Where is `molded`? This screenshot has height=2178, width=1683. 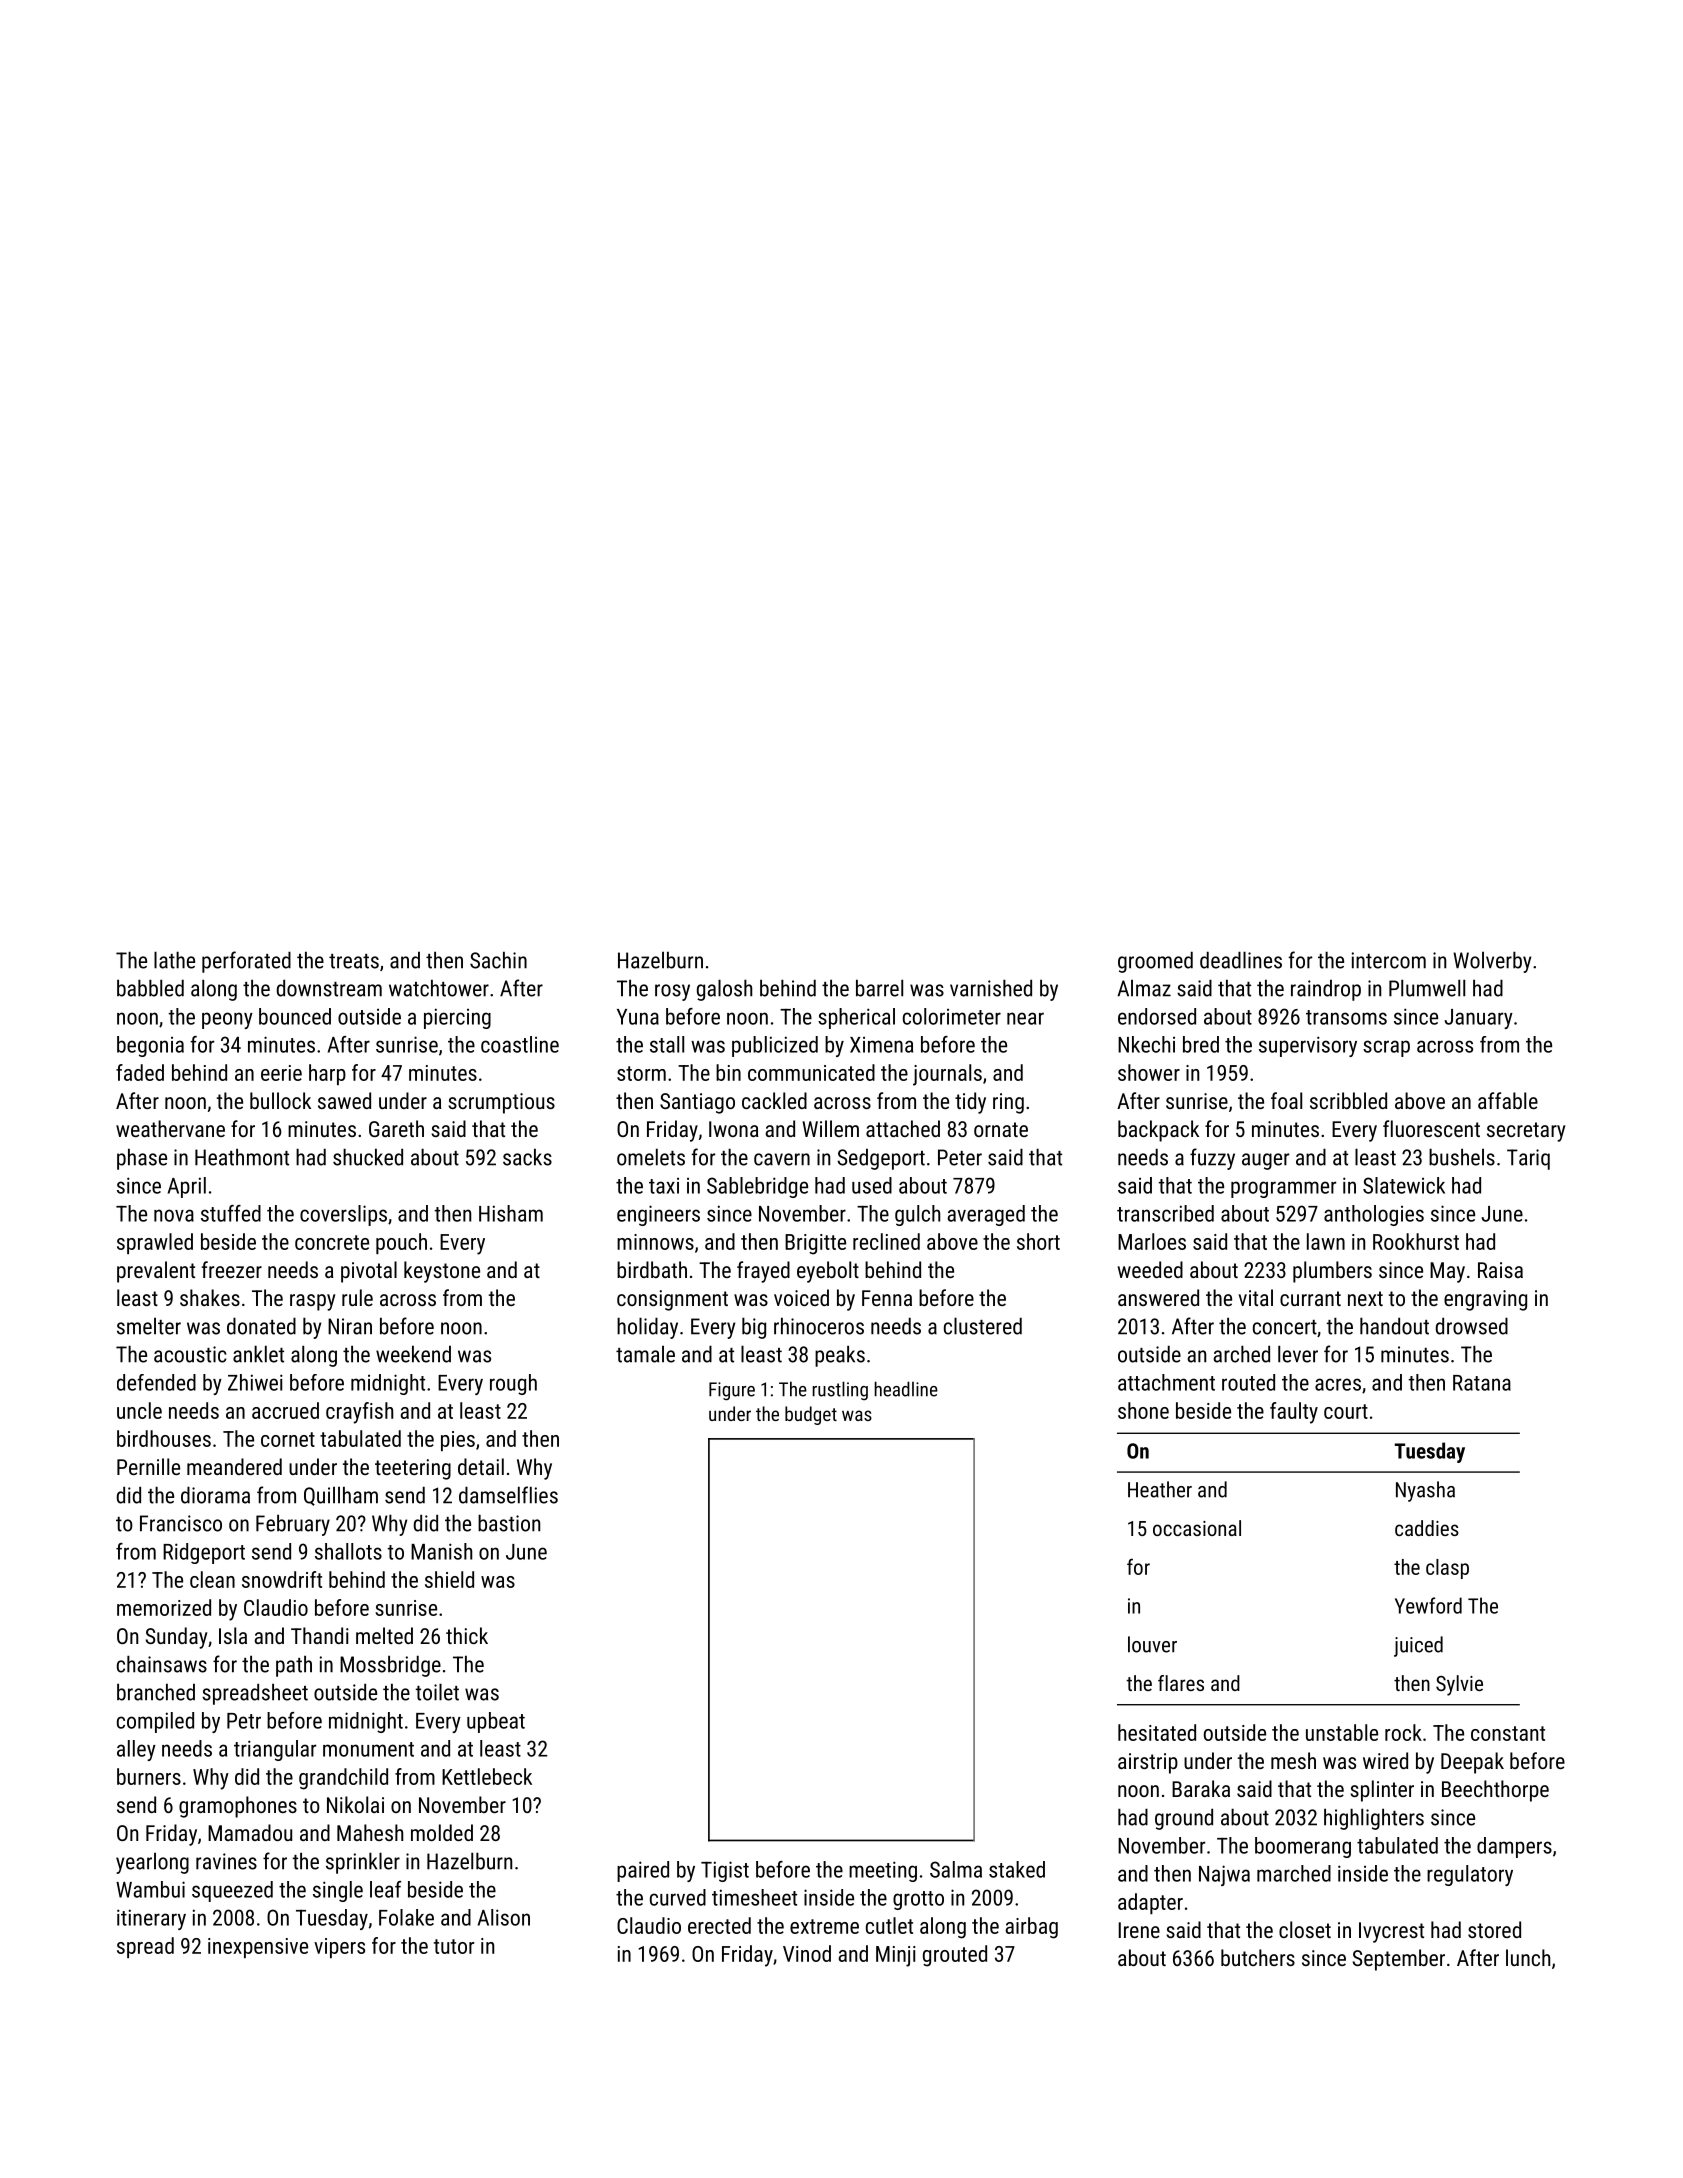 molded is located at coordinates (442, 1832).
